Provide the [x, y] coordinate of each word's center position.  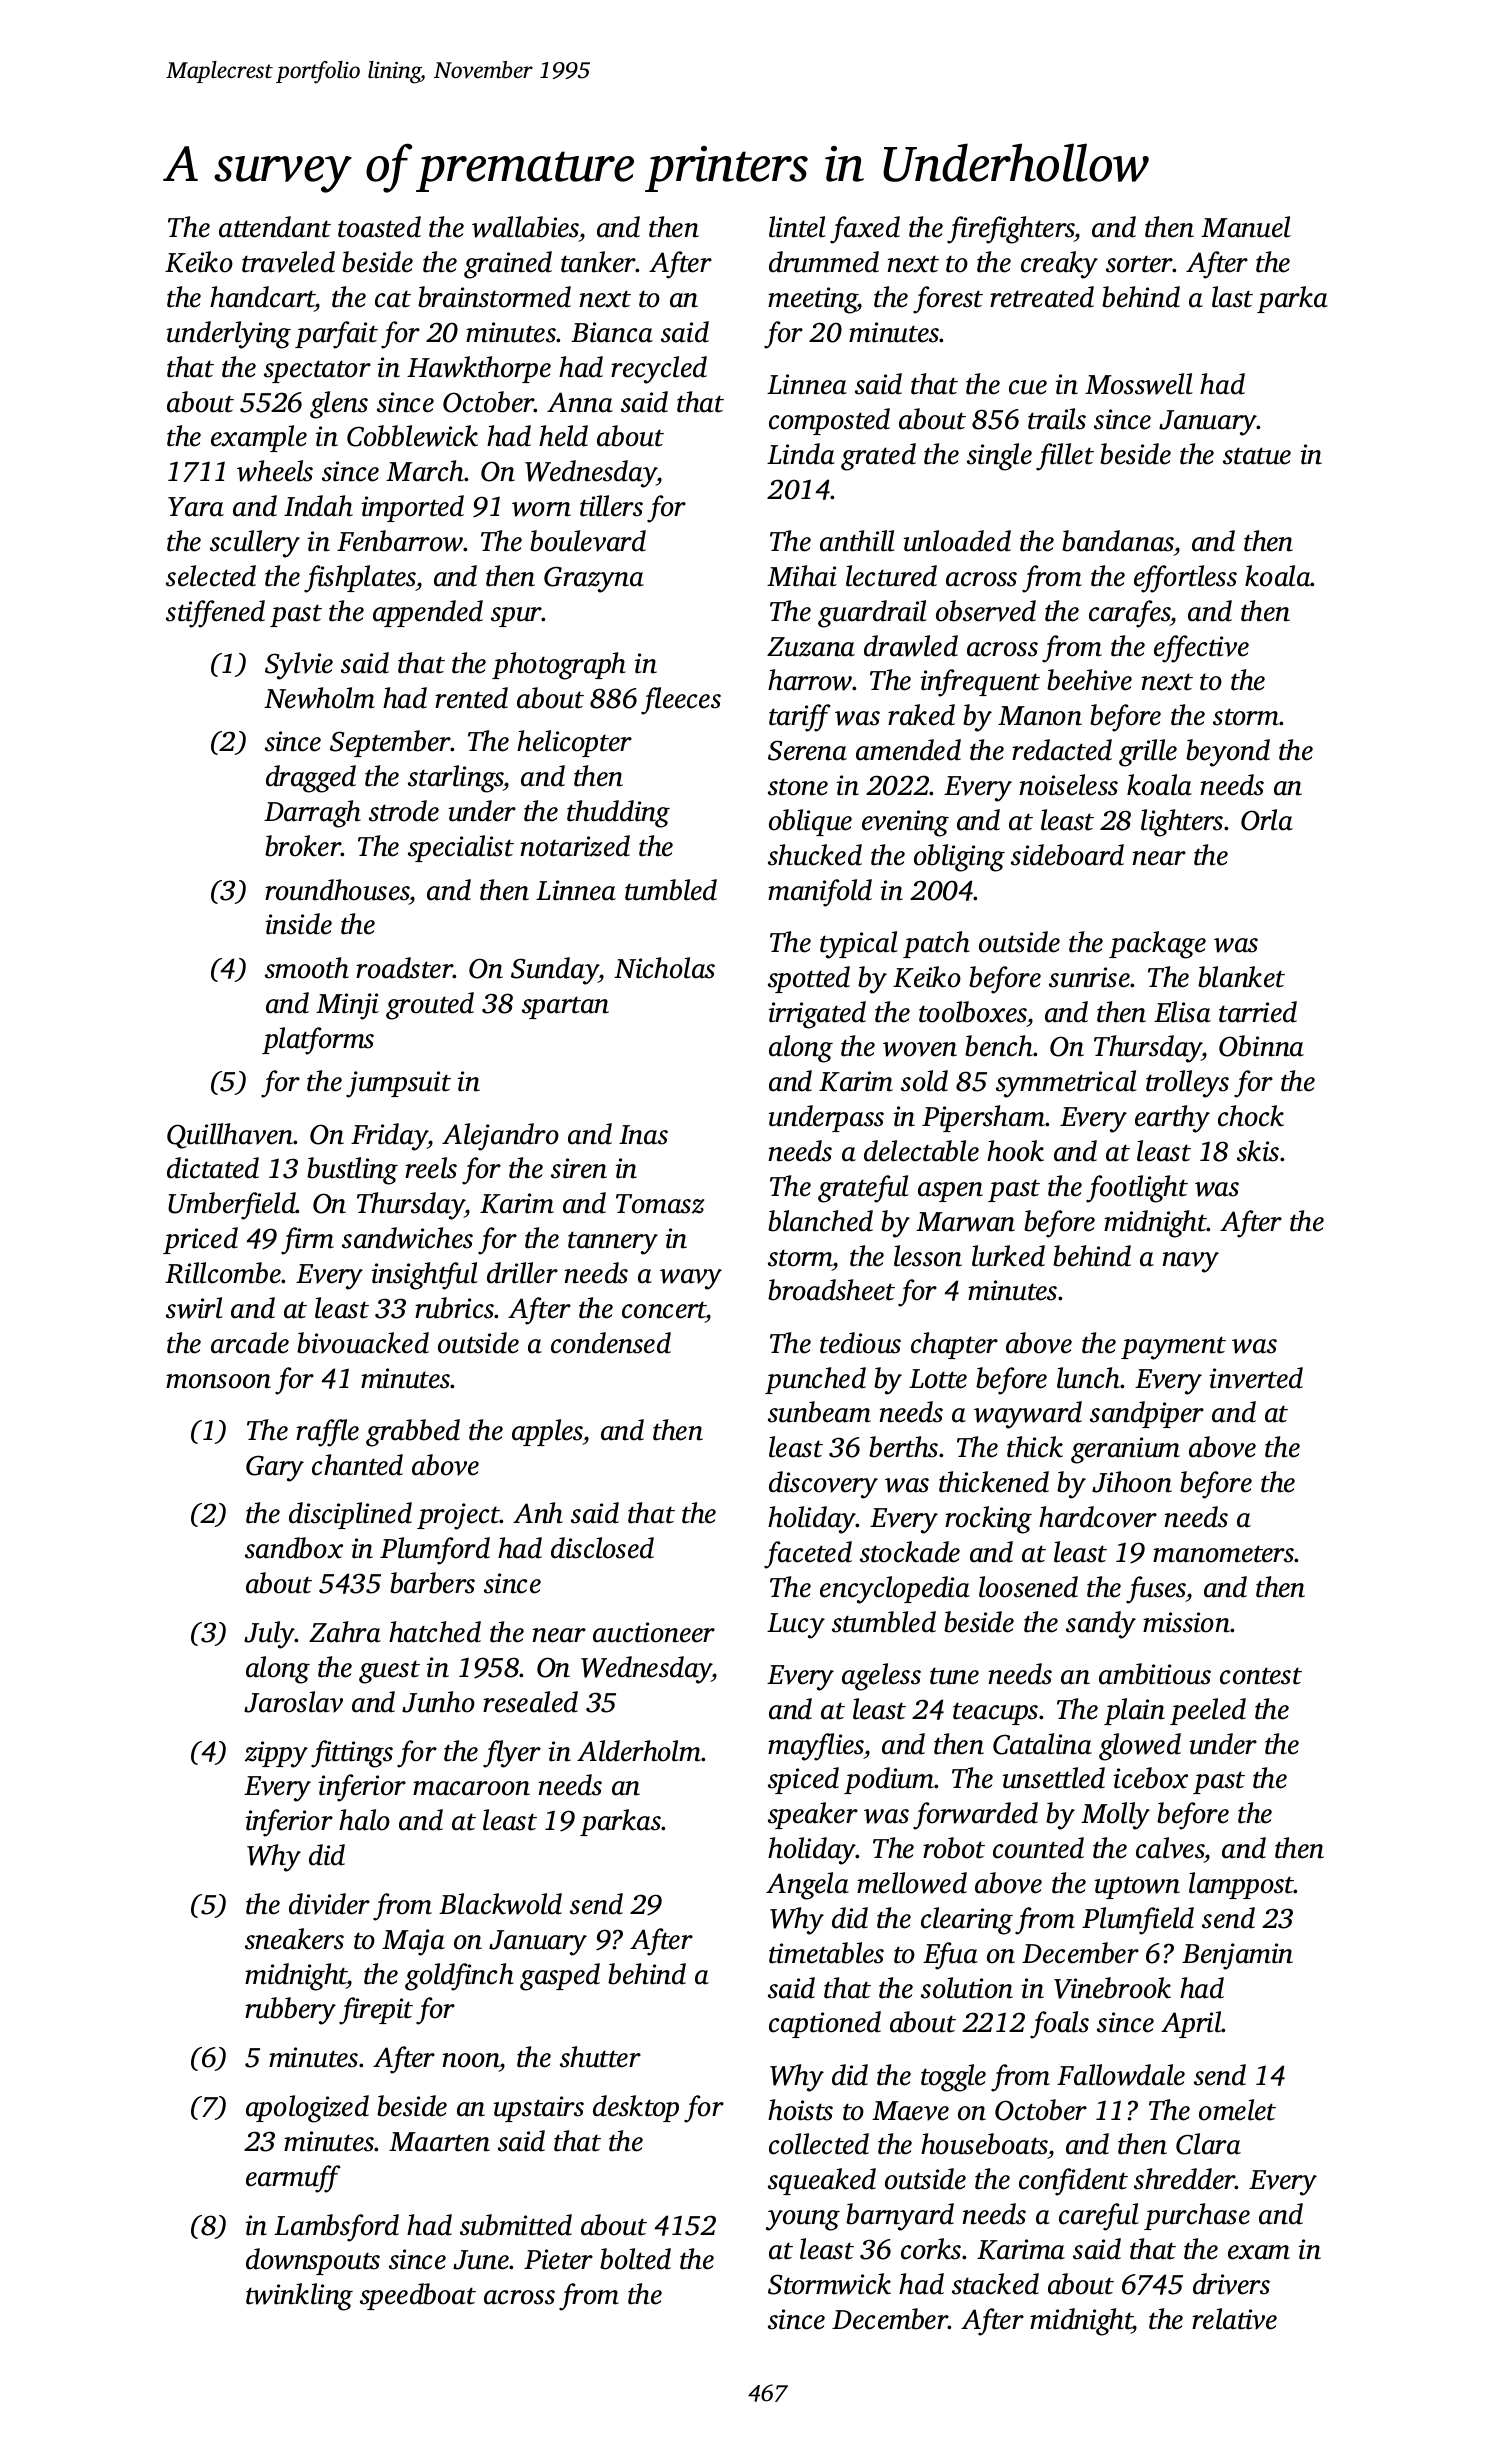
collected [819, 2144]
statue [1257, 456]
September [390, 743]
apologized [307, 2109]
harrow [810, 680]
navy [1190, 1262]
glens [339, 405]
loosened [1028, 1587]
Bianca [612, 332]
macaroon [471, 1788]
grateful [863, 1189]
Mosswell [1139, 384]
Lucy [796, 1626]
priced [200, 1240]
